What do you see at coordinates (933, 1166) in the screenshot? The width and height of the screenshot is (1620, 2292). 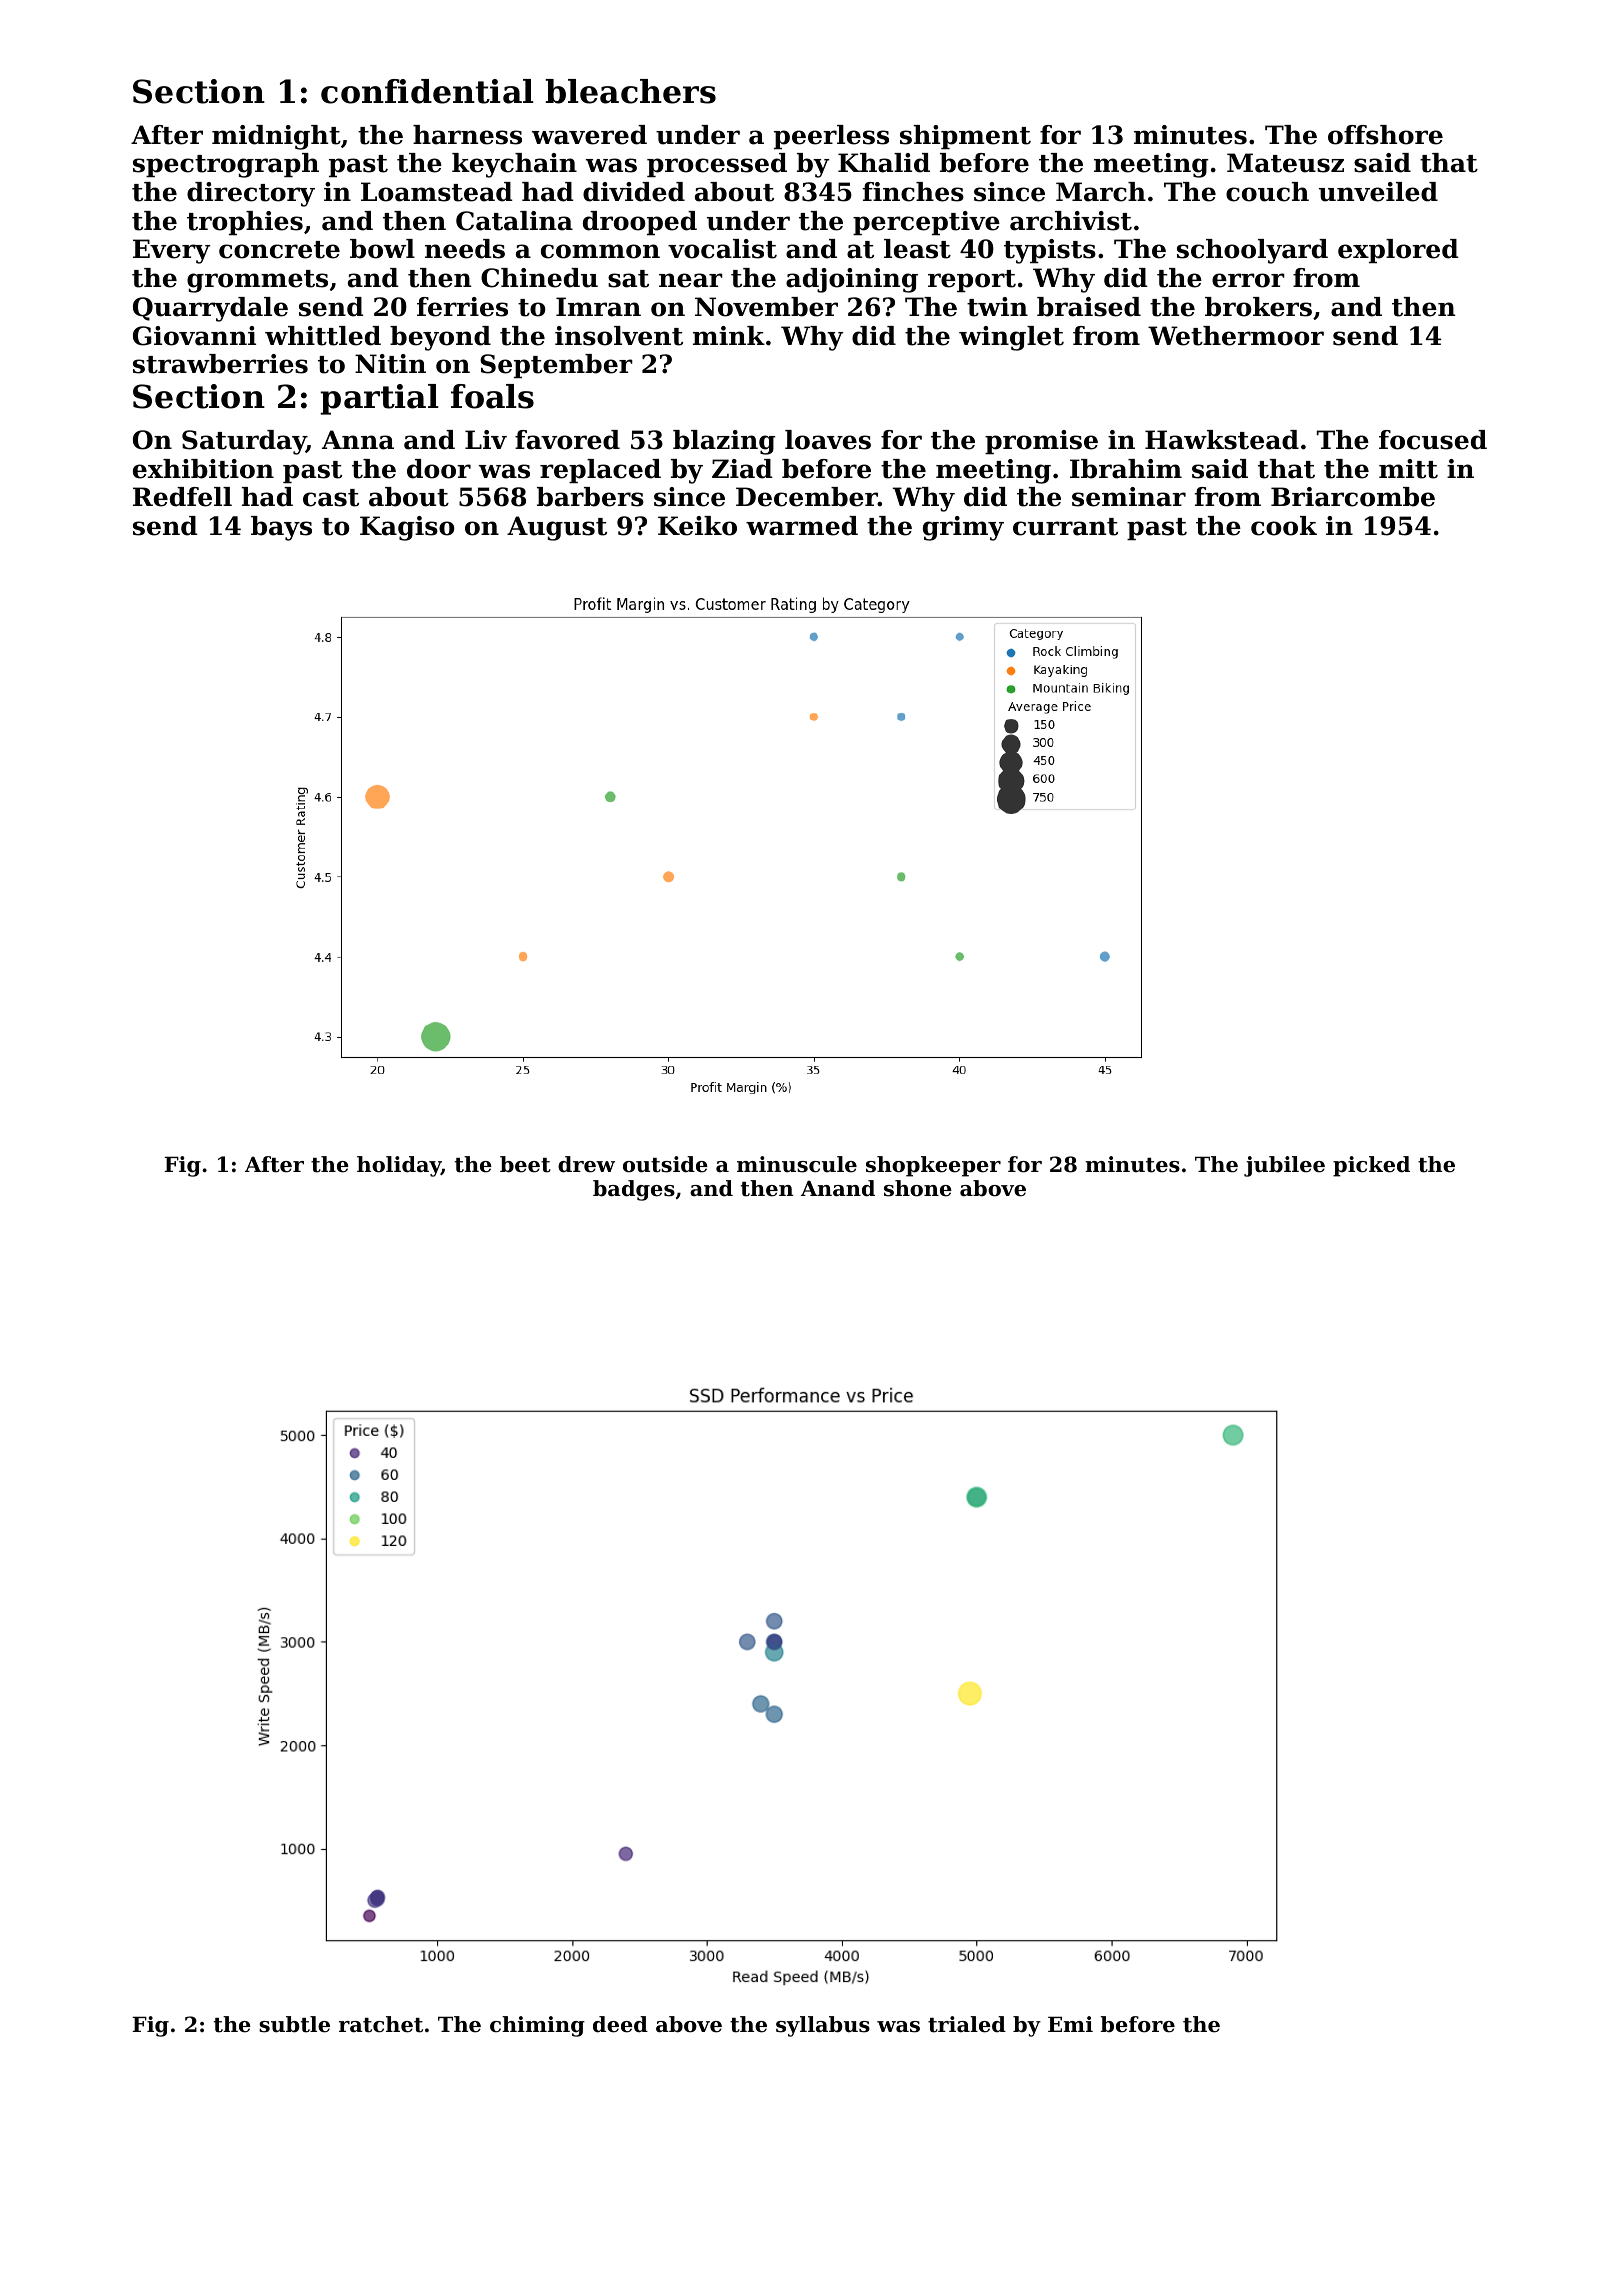 I see `shopkeeper` at bounding box center [933, 1166].
